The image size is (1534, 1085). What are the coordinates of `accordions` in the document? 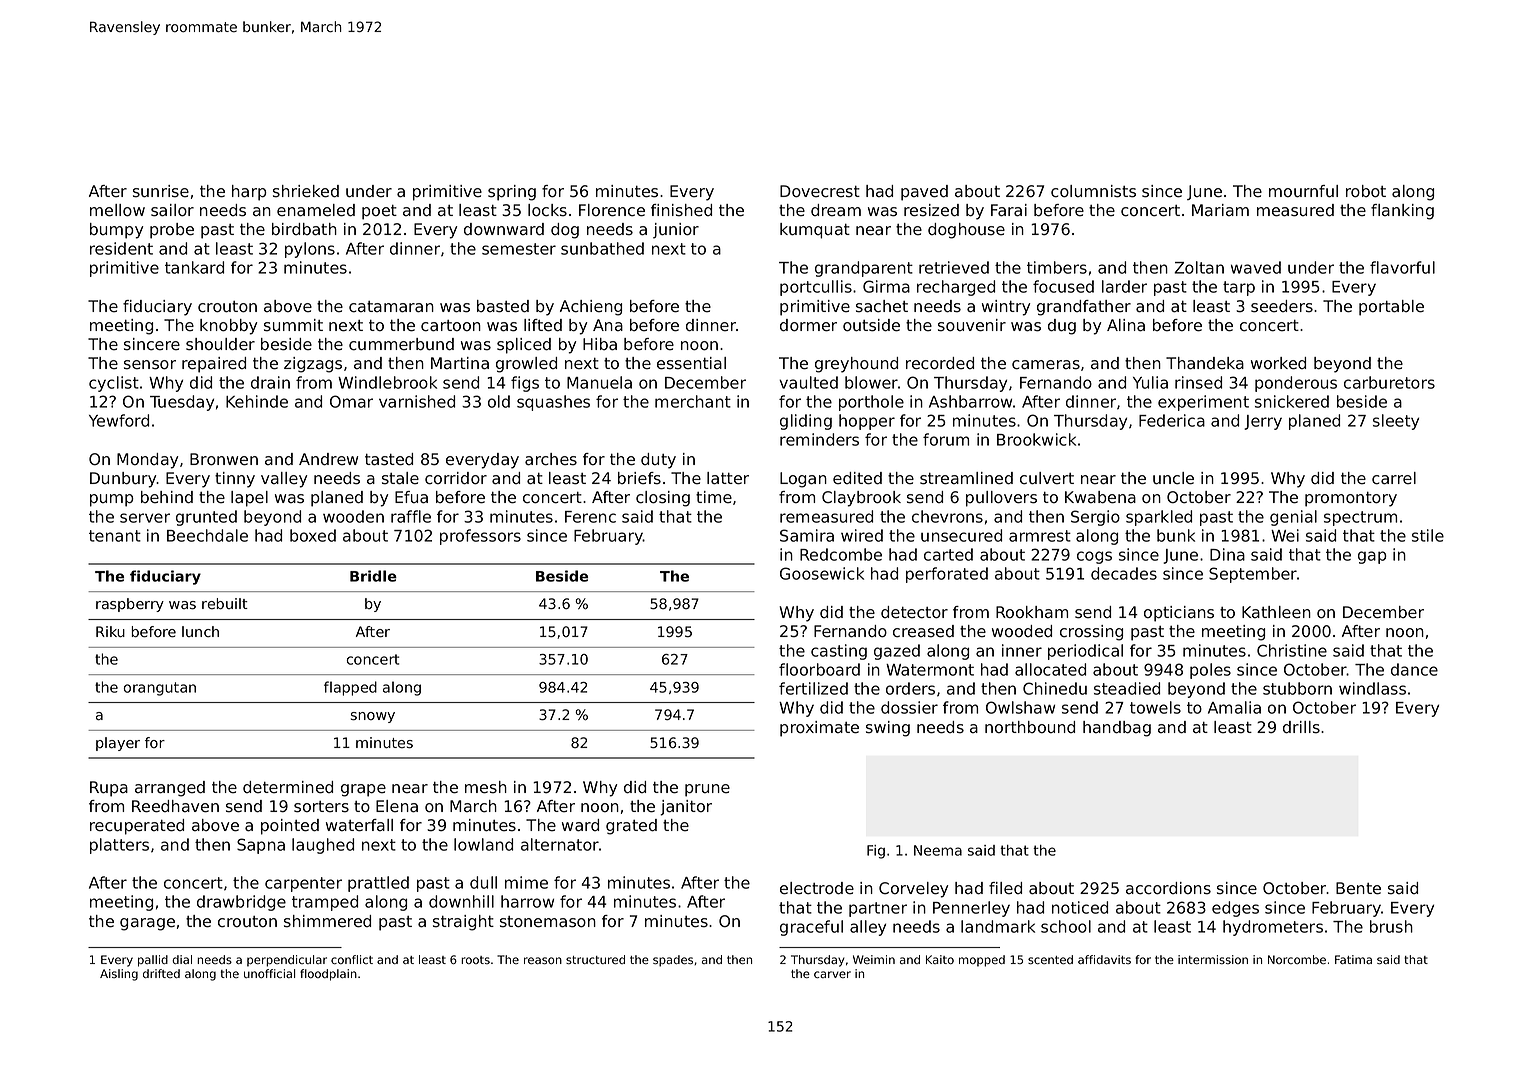 It's located at (1168, 888).
